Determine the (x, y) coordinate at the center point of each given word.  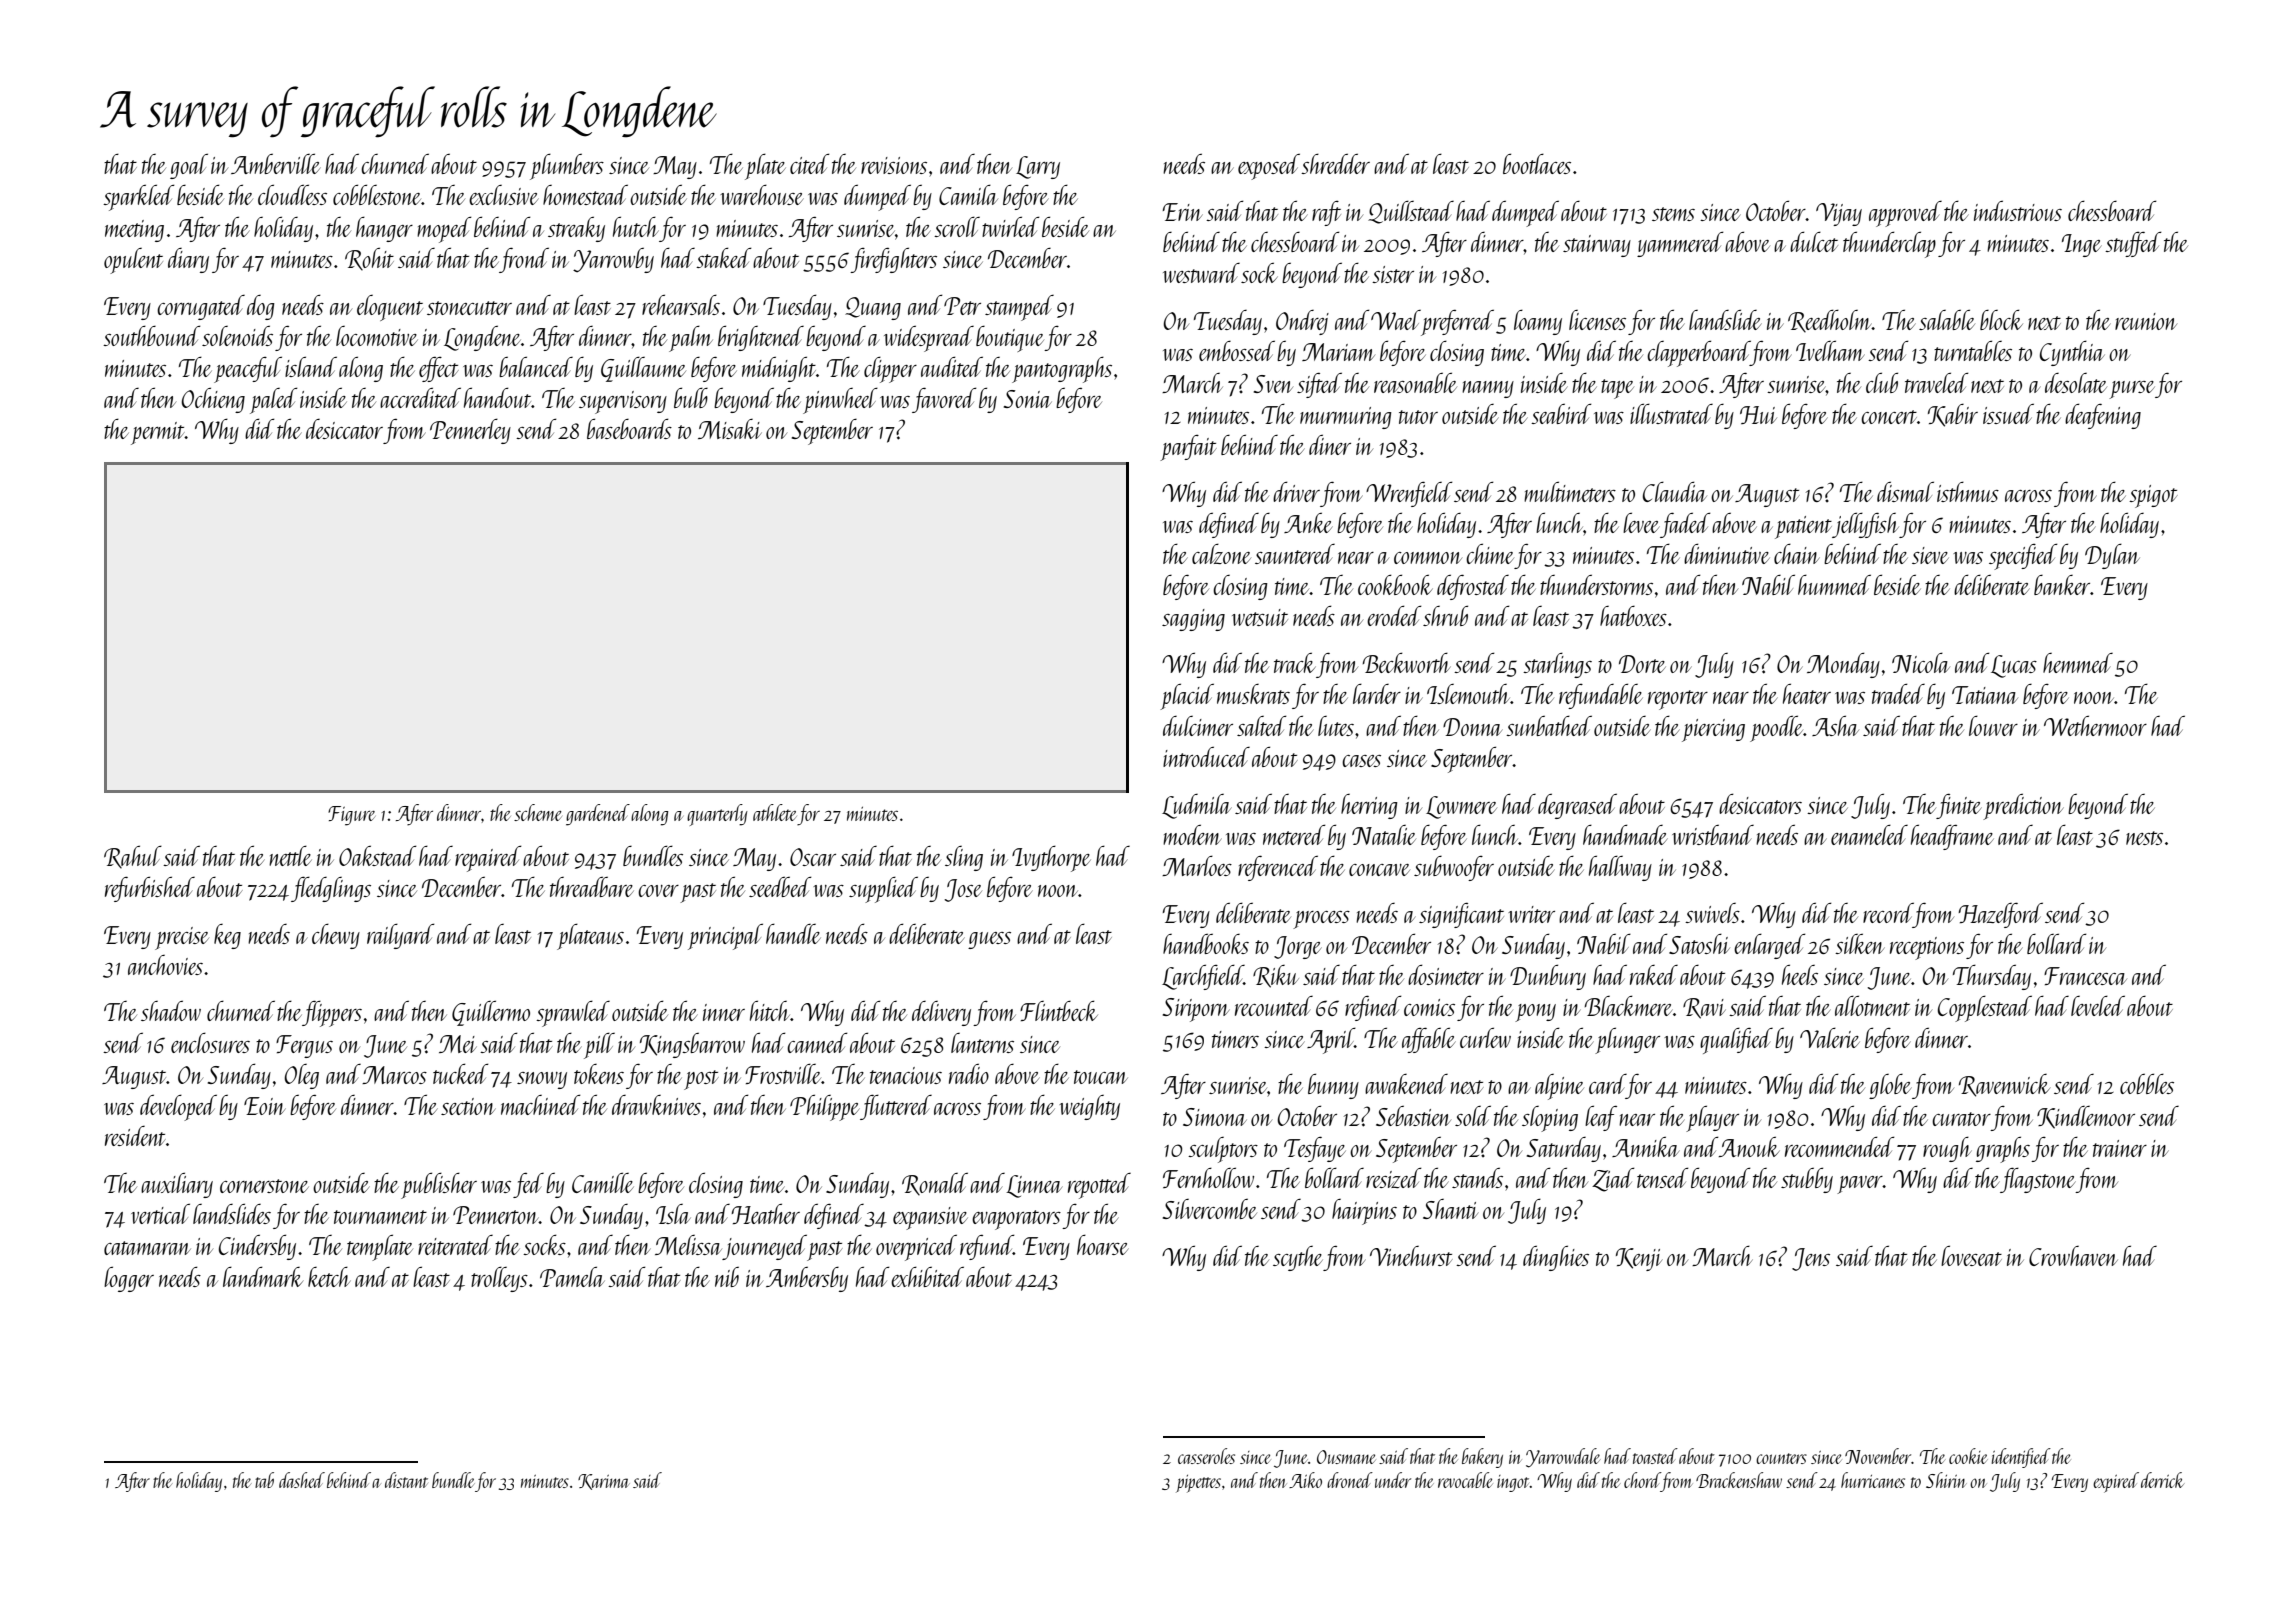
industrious (2018, 210)
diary (188, 260)
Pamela (572, 1276)
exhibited (927, 1276)
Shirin (1946, 1480)
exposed (1269, 166)
